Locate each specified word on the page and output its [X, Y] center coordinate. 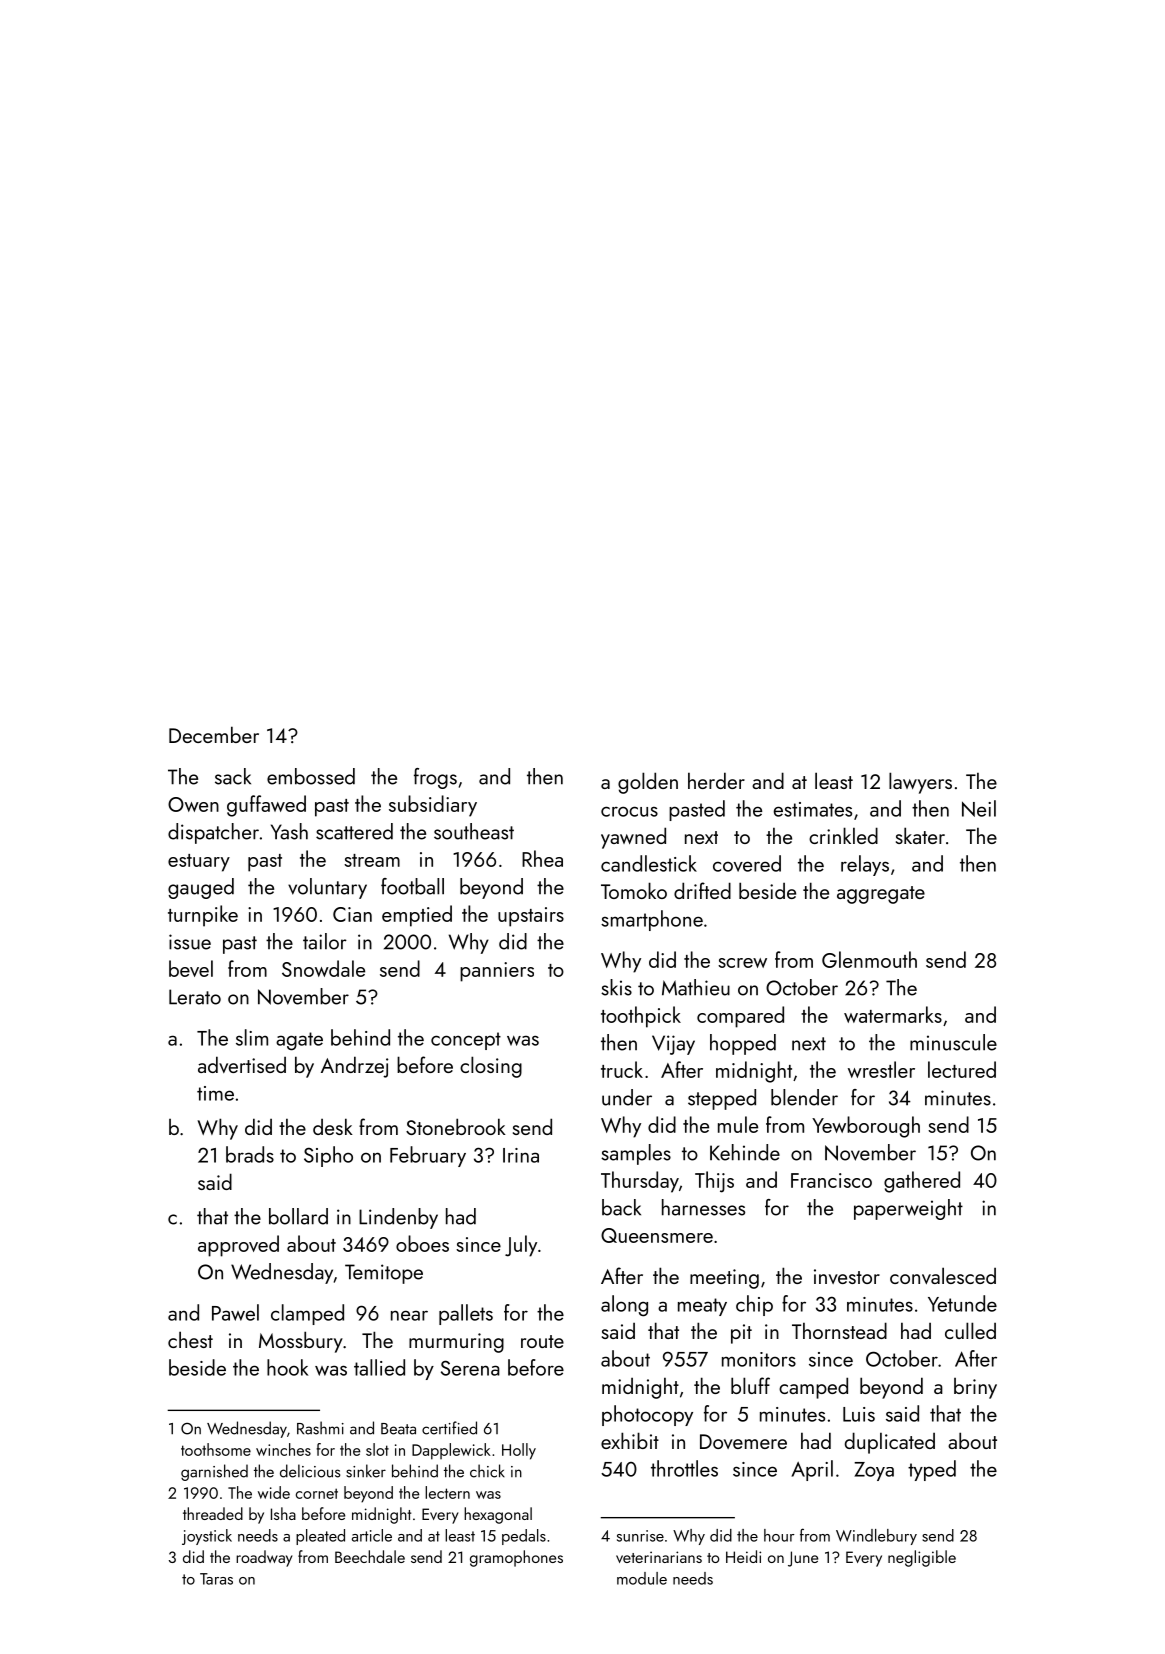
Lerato [195, 997]
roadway [264, 1558]
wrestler [881, 1069]
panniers [497, 972]
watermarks [893, 1014]
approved [238, 1246]
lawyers [920, 783]
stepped [722, 1099]
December [214, 734]
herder [716, 780]
